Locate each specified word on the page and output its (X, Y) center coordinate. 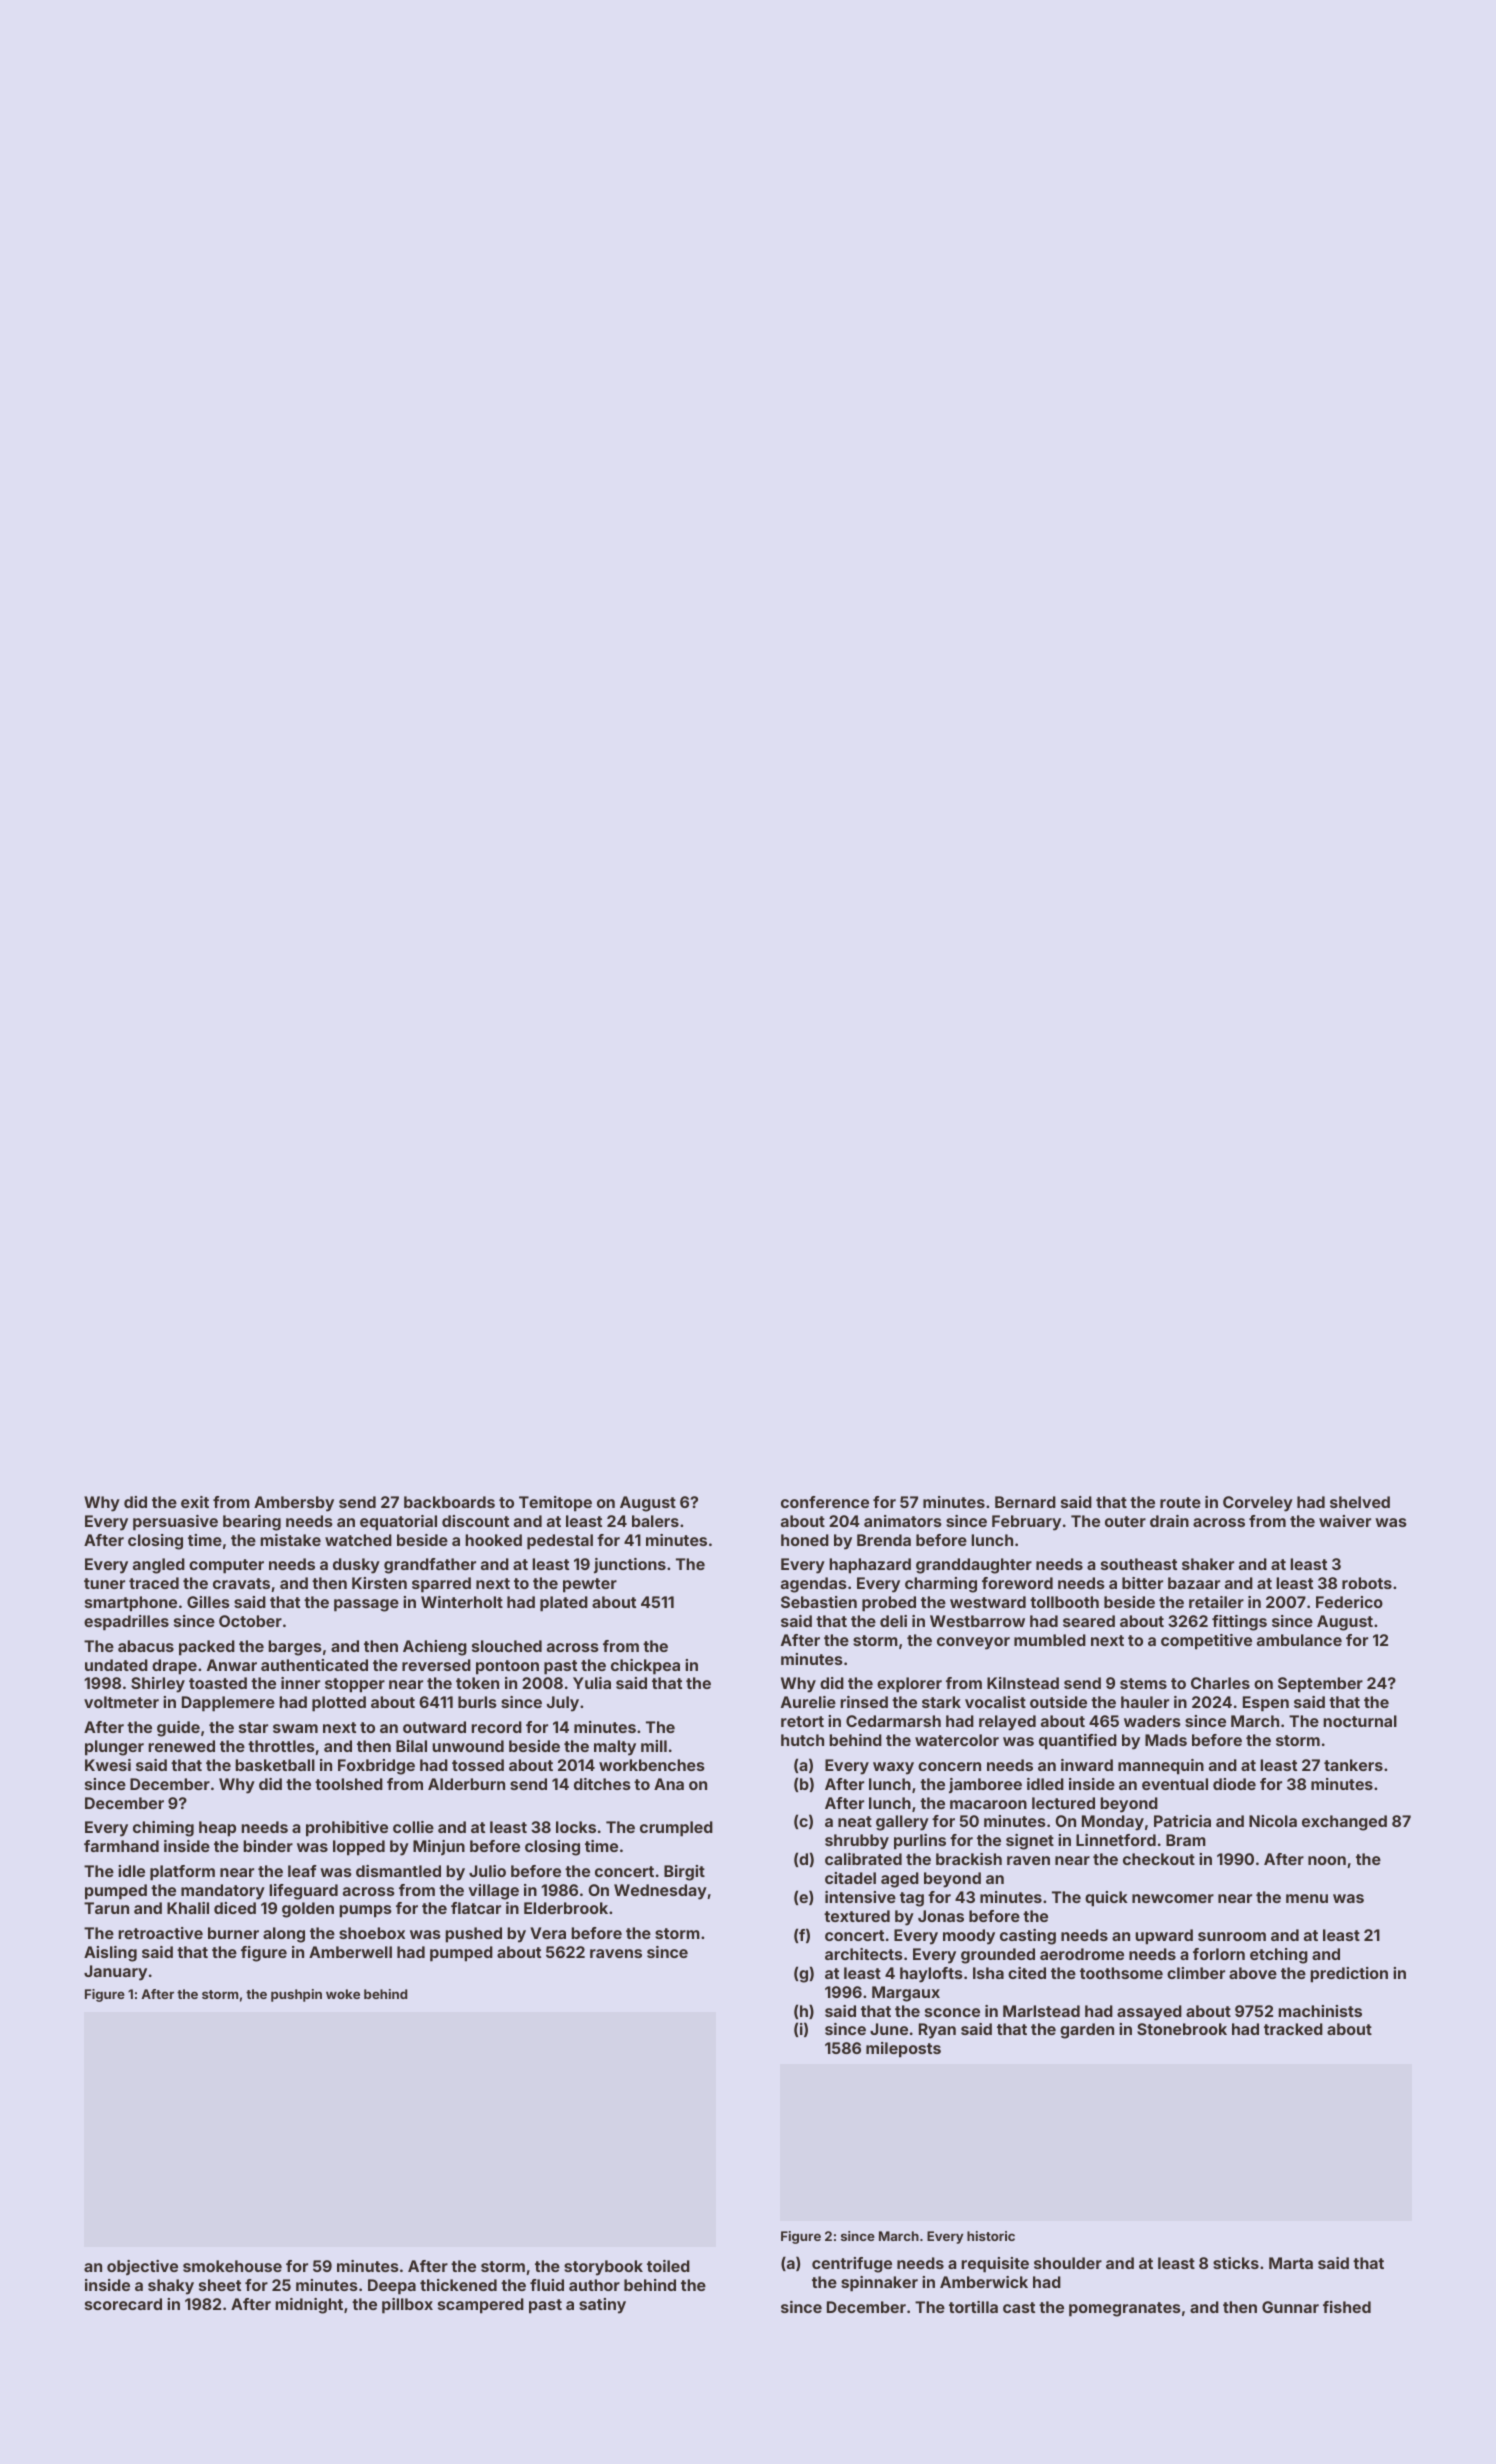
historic (991, 2236)
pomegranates (1125, 2309)
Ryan (937, 2031)
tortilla (973, 2307)
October (250, 1621)
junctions (630, 1565)
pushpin (296, 1995)
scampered (481, 2306)
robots (1367, 1583)
